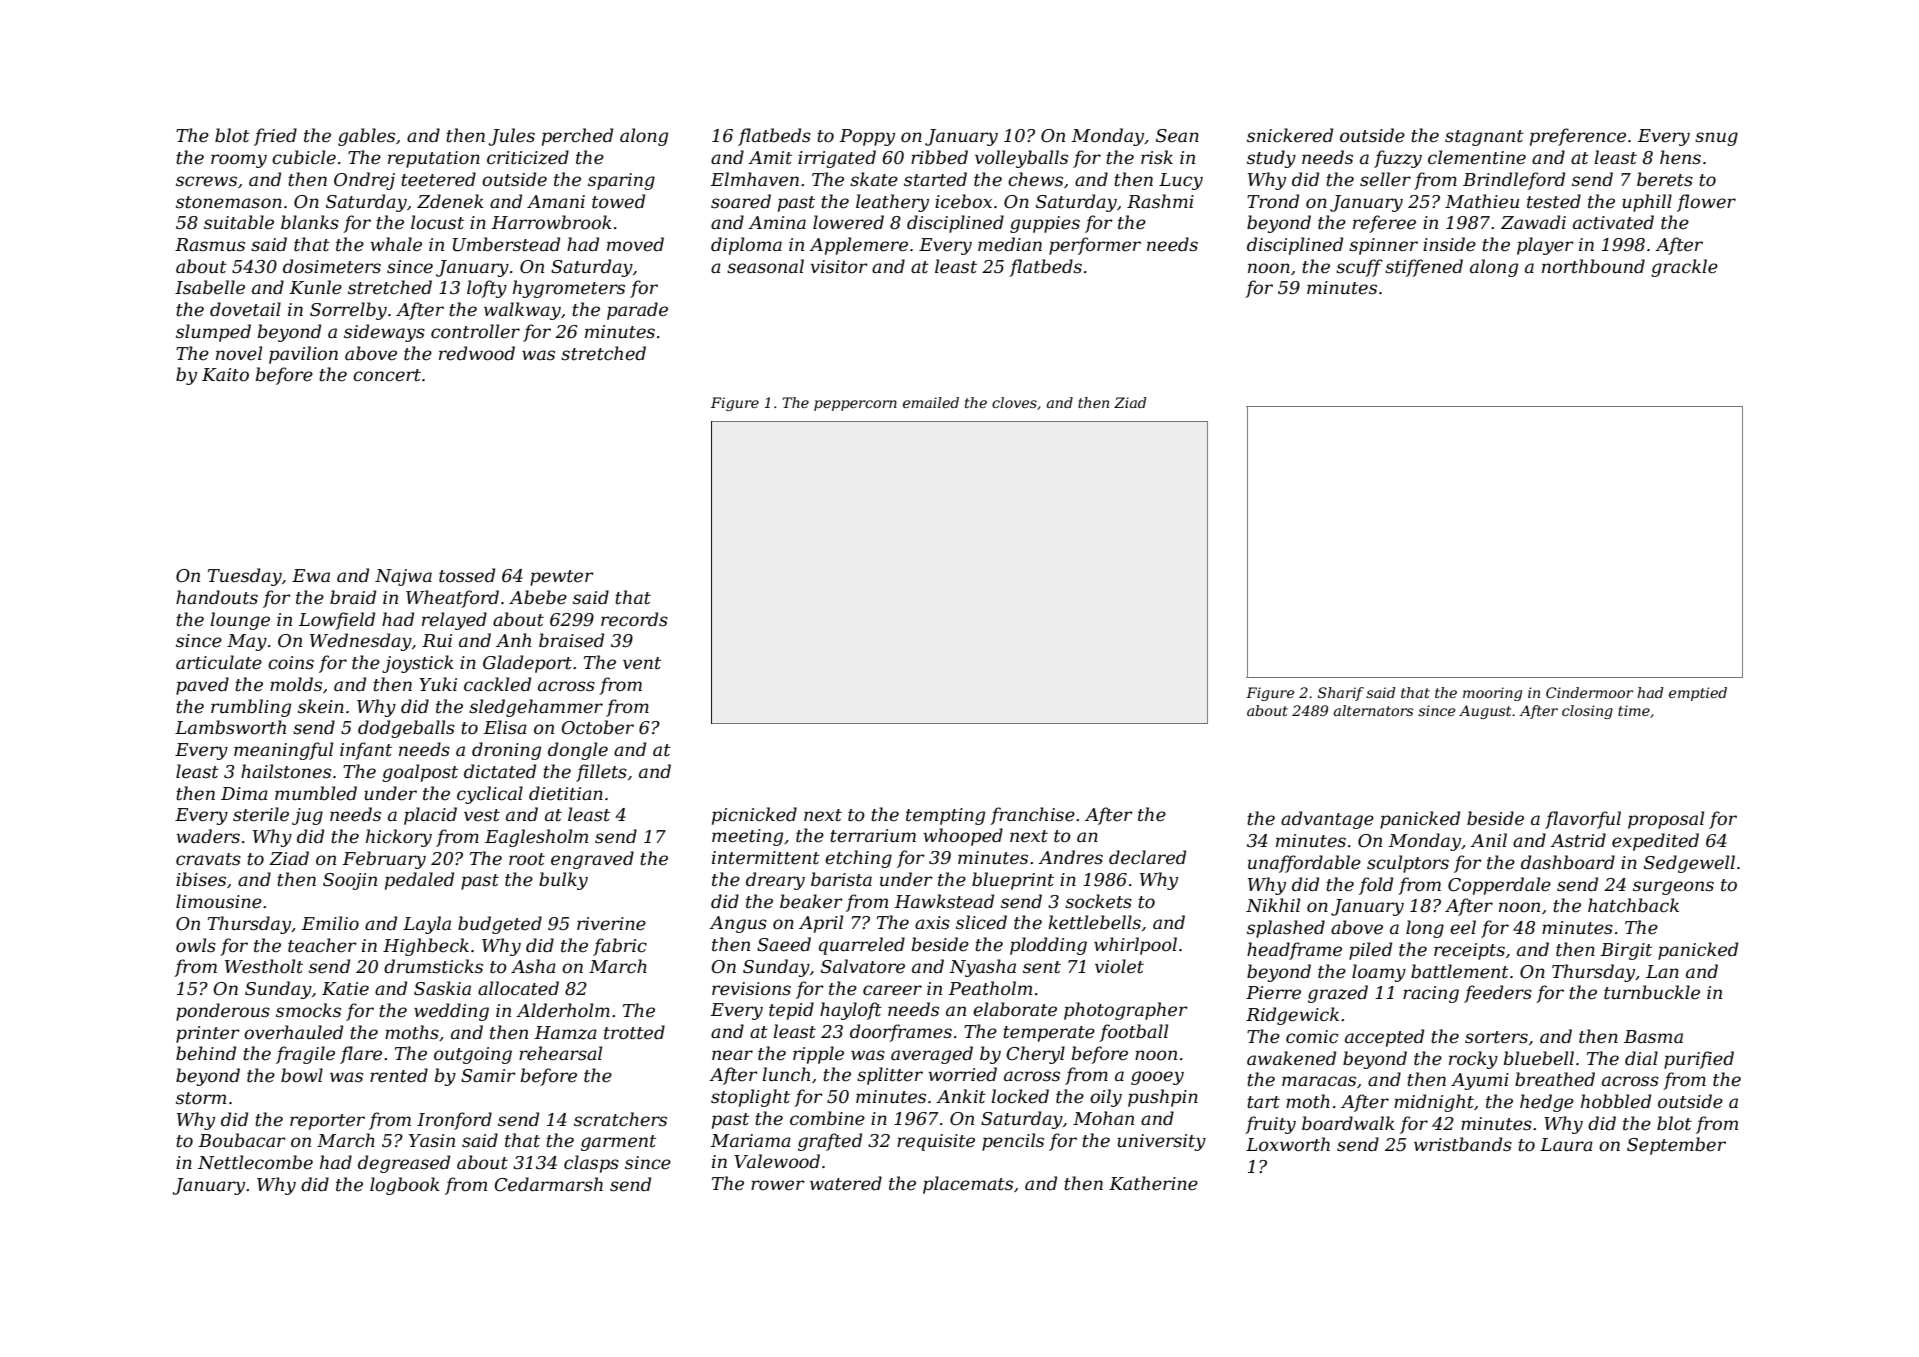  Describe the element at coordinates (245, 577) in the screenshot. I see `Tuesday` at that location.
